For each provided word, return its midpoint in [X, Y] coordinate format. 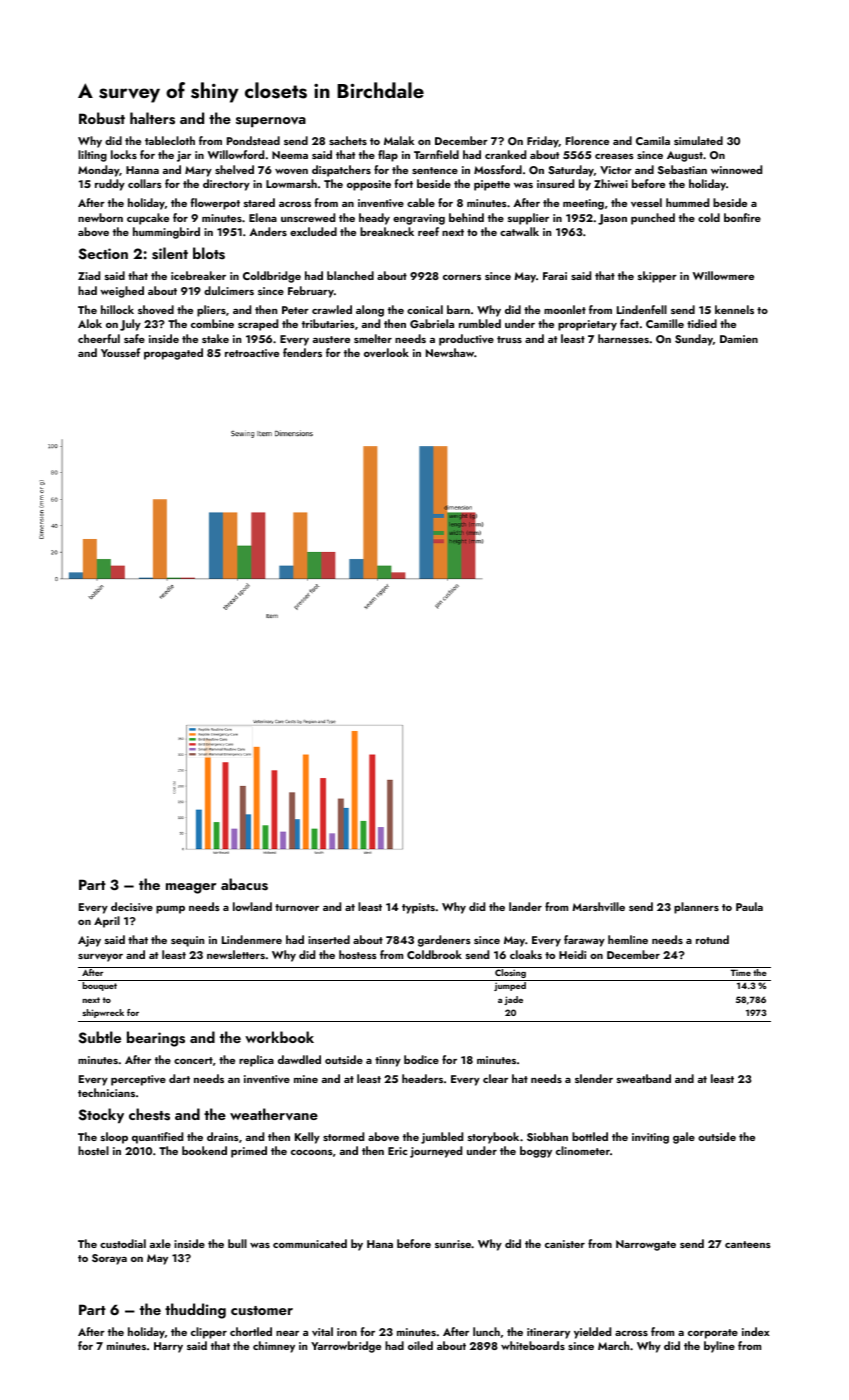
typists [418, 908]
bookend [204, 1150]
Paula [749, 906]
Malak [399, 140]
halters [152, 118]
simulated [698, 140]
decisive [132, 906]
